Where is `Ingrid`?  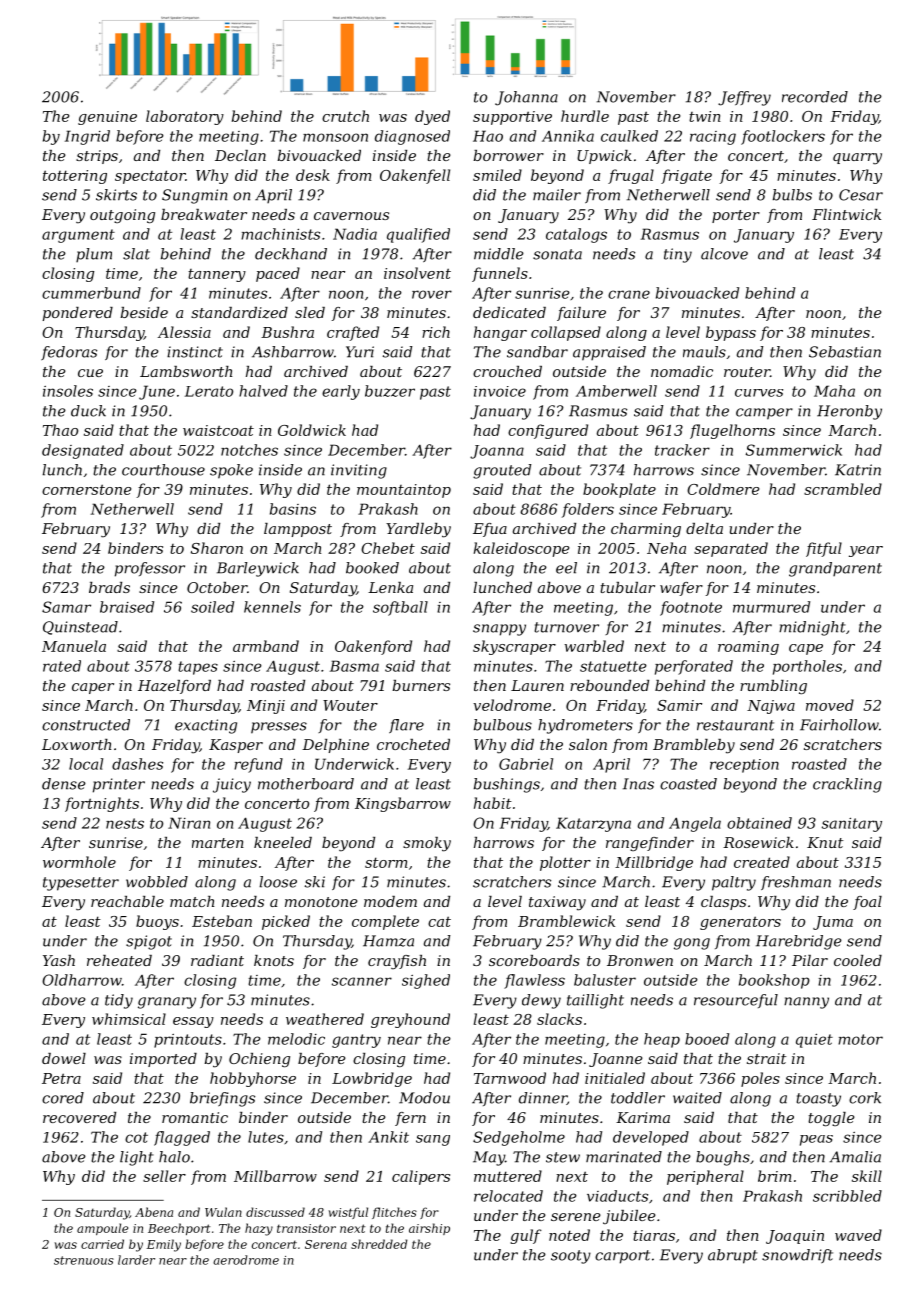
Ingrid is located at coordinates (87, 137).
